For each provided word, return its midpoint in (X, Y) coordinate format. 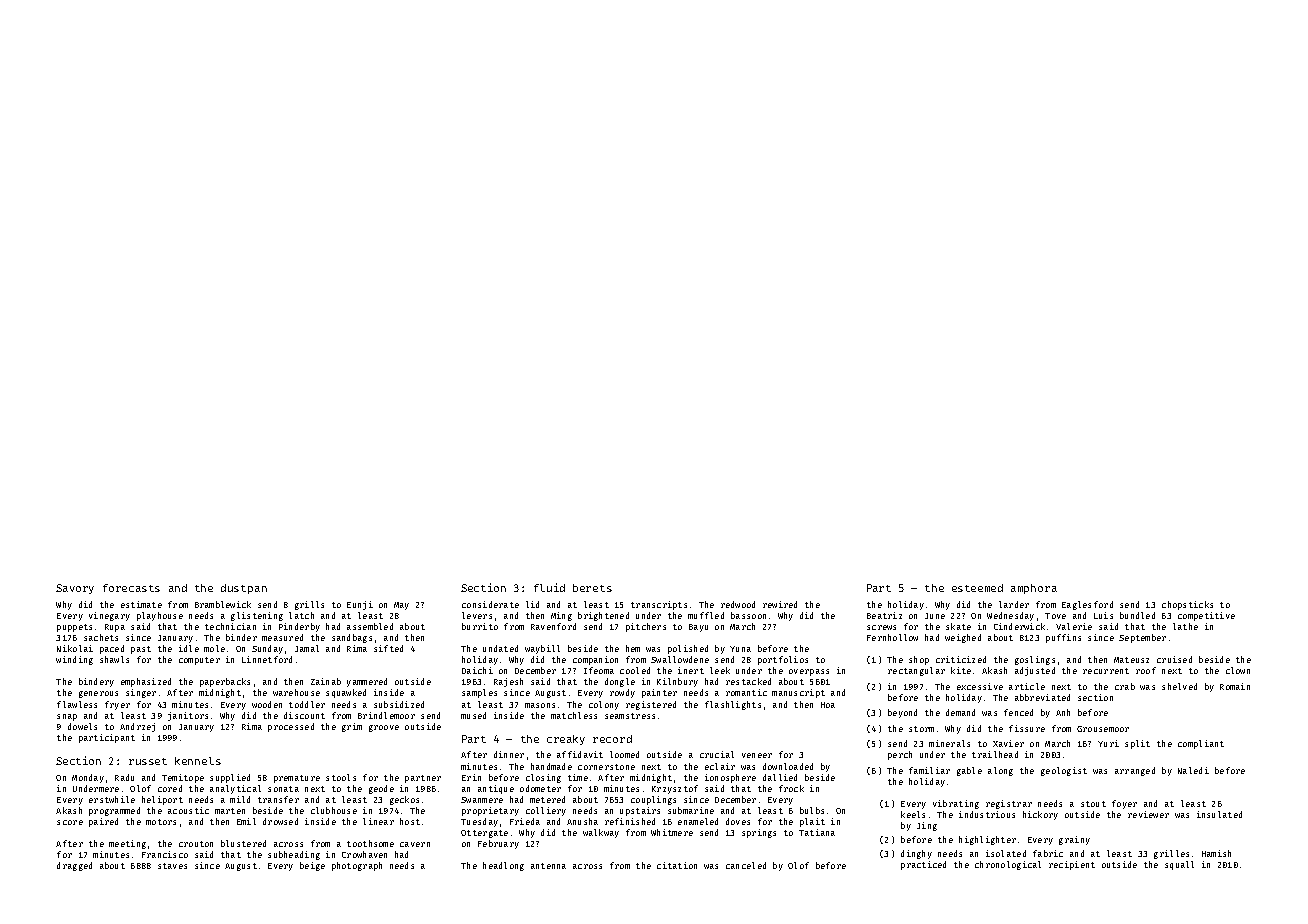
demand (960, 712)
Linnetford (267, 659)
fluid (549, 587)
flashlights (733, 705)
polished (688, 649)
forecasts (131, 588)
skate (958, 626)
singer (141, 693)
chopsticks (1187, 605)
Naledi (1193, 770)
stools (341, 777)
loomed (624, 754)
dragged (74, 866)
